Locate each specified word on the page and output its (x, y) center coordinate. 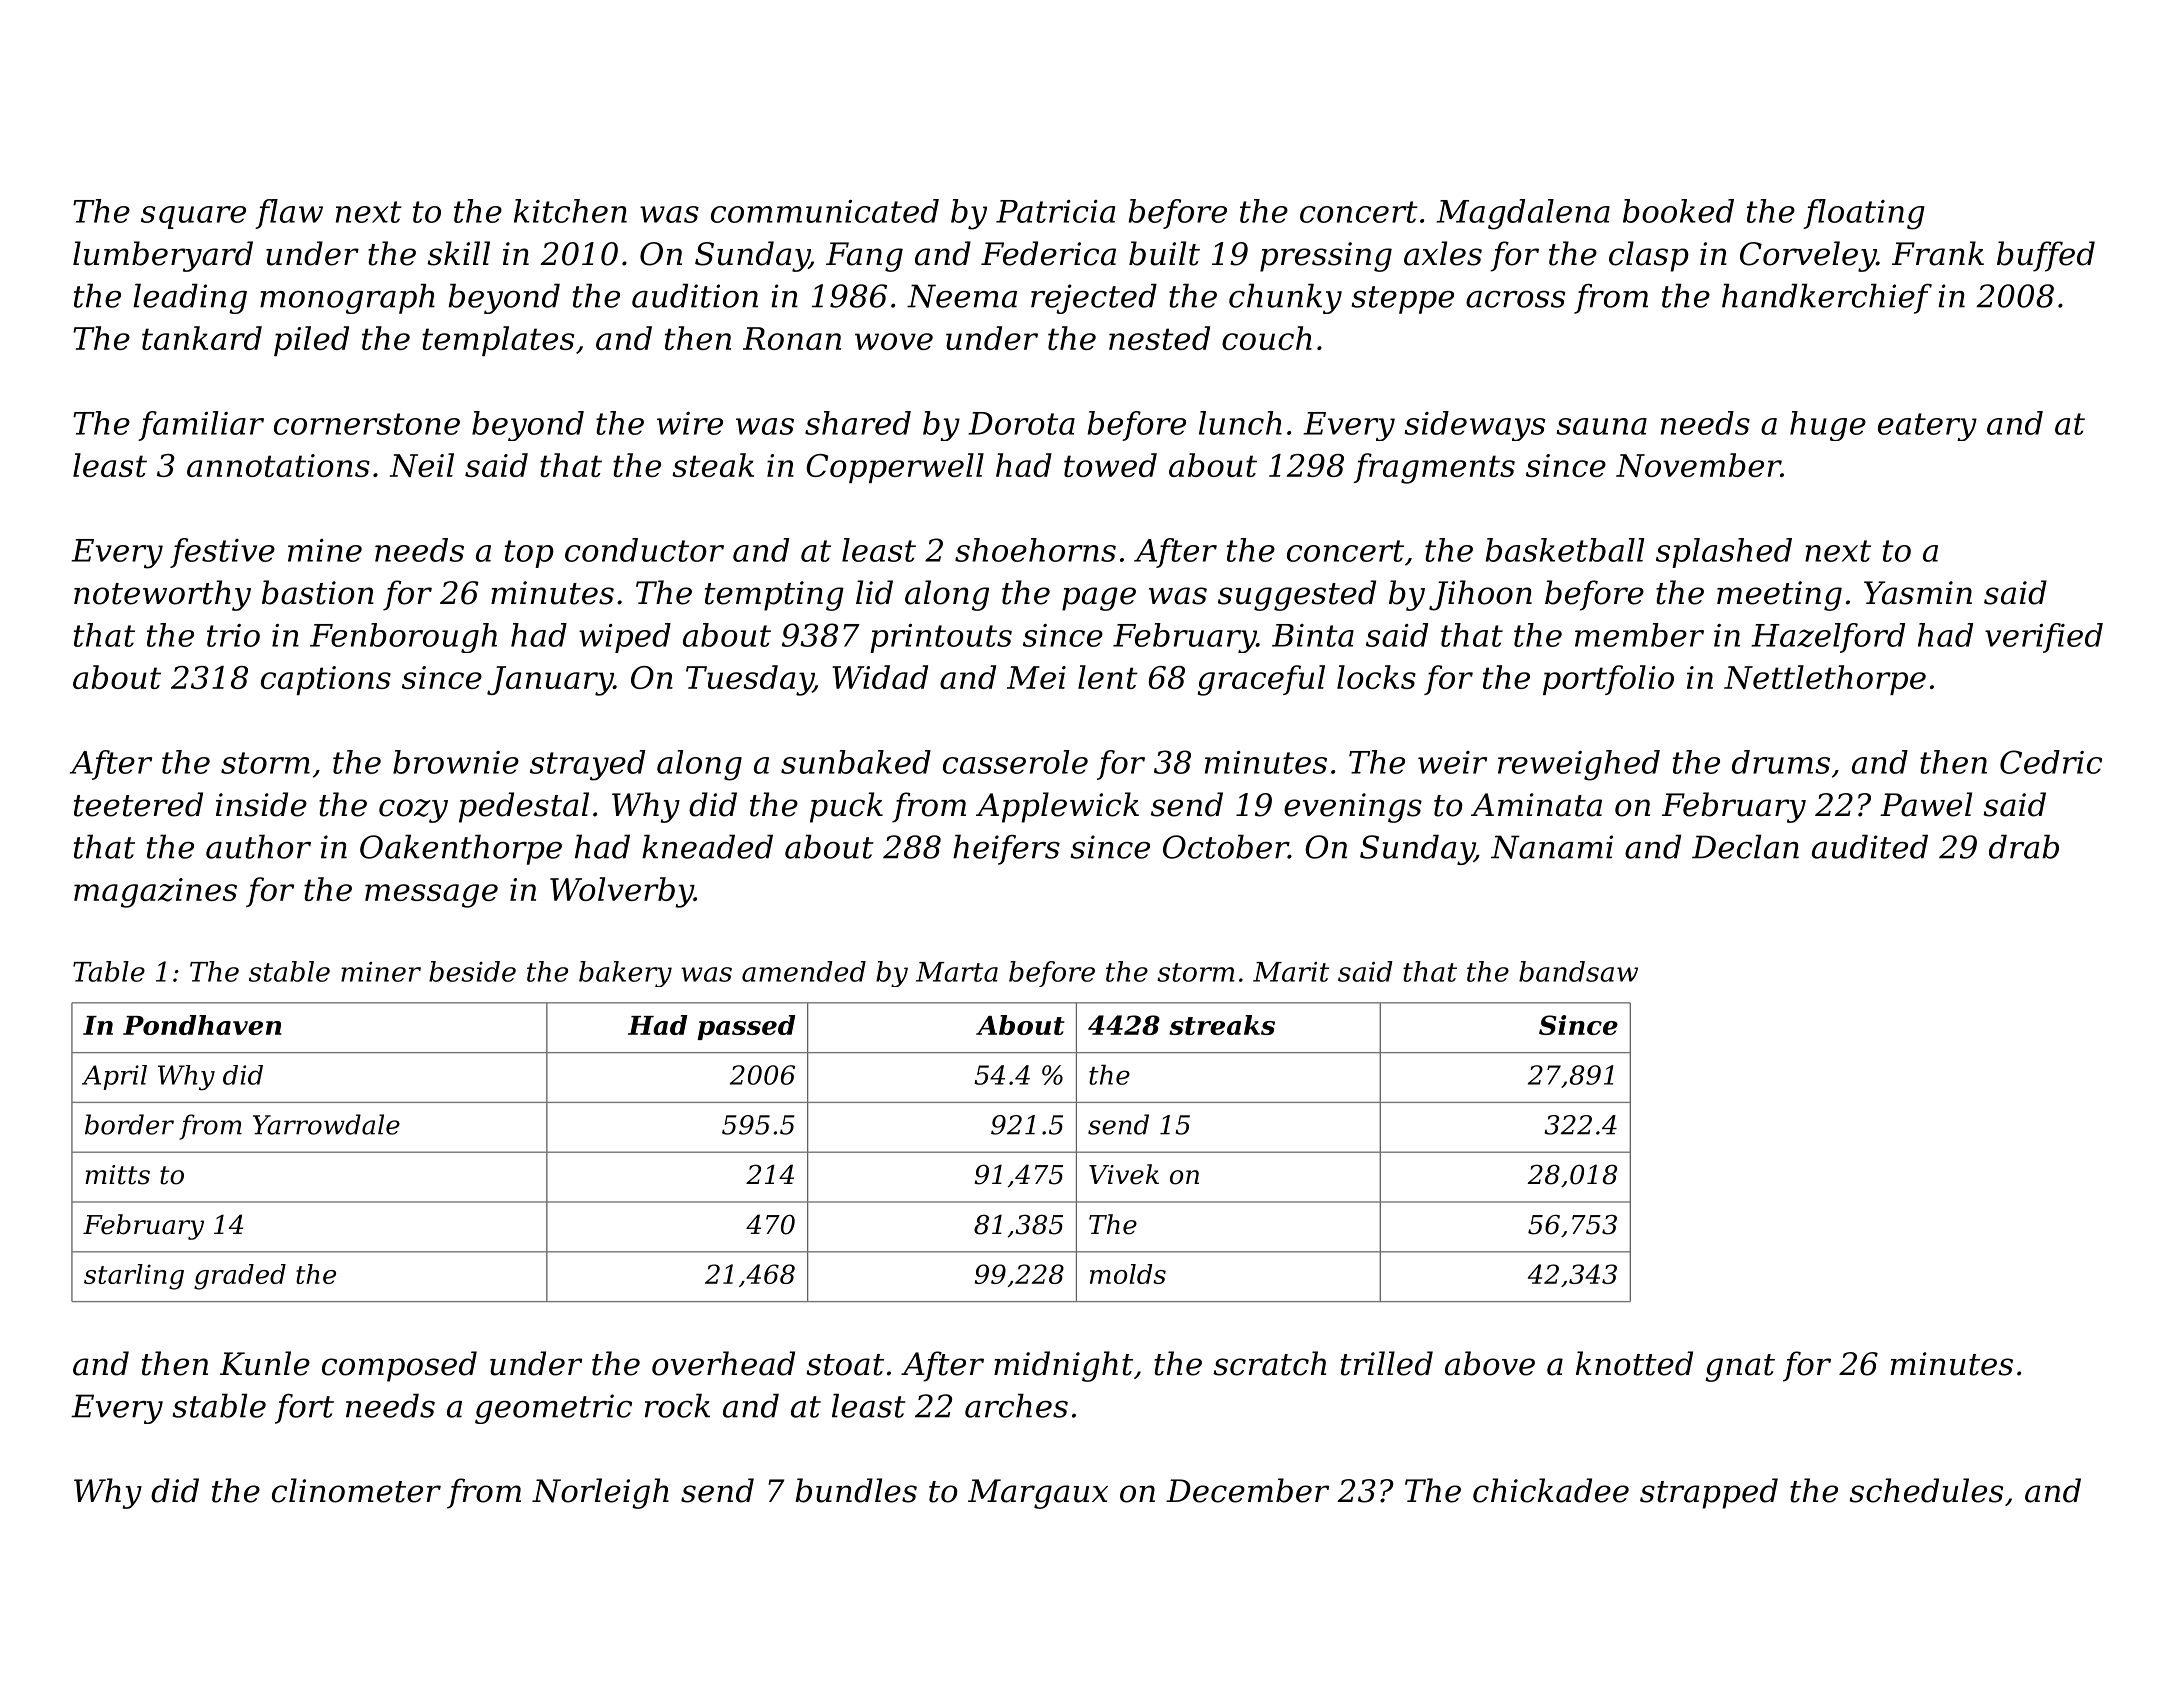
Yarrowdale (326, 1124)
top (529, 554)
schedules (1926, 1490)
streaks (1222, 1025)
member (1639, 635)
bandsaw (1578, 971)
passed (746, 1027)
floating (1864, 214)
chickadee (1551, 1490)
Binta (1313, 635)
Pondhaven (202, 1025)
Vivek (1124, 1174)
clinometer (356, 1490)
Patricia (1055, 211)
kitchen (570, 211)
